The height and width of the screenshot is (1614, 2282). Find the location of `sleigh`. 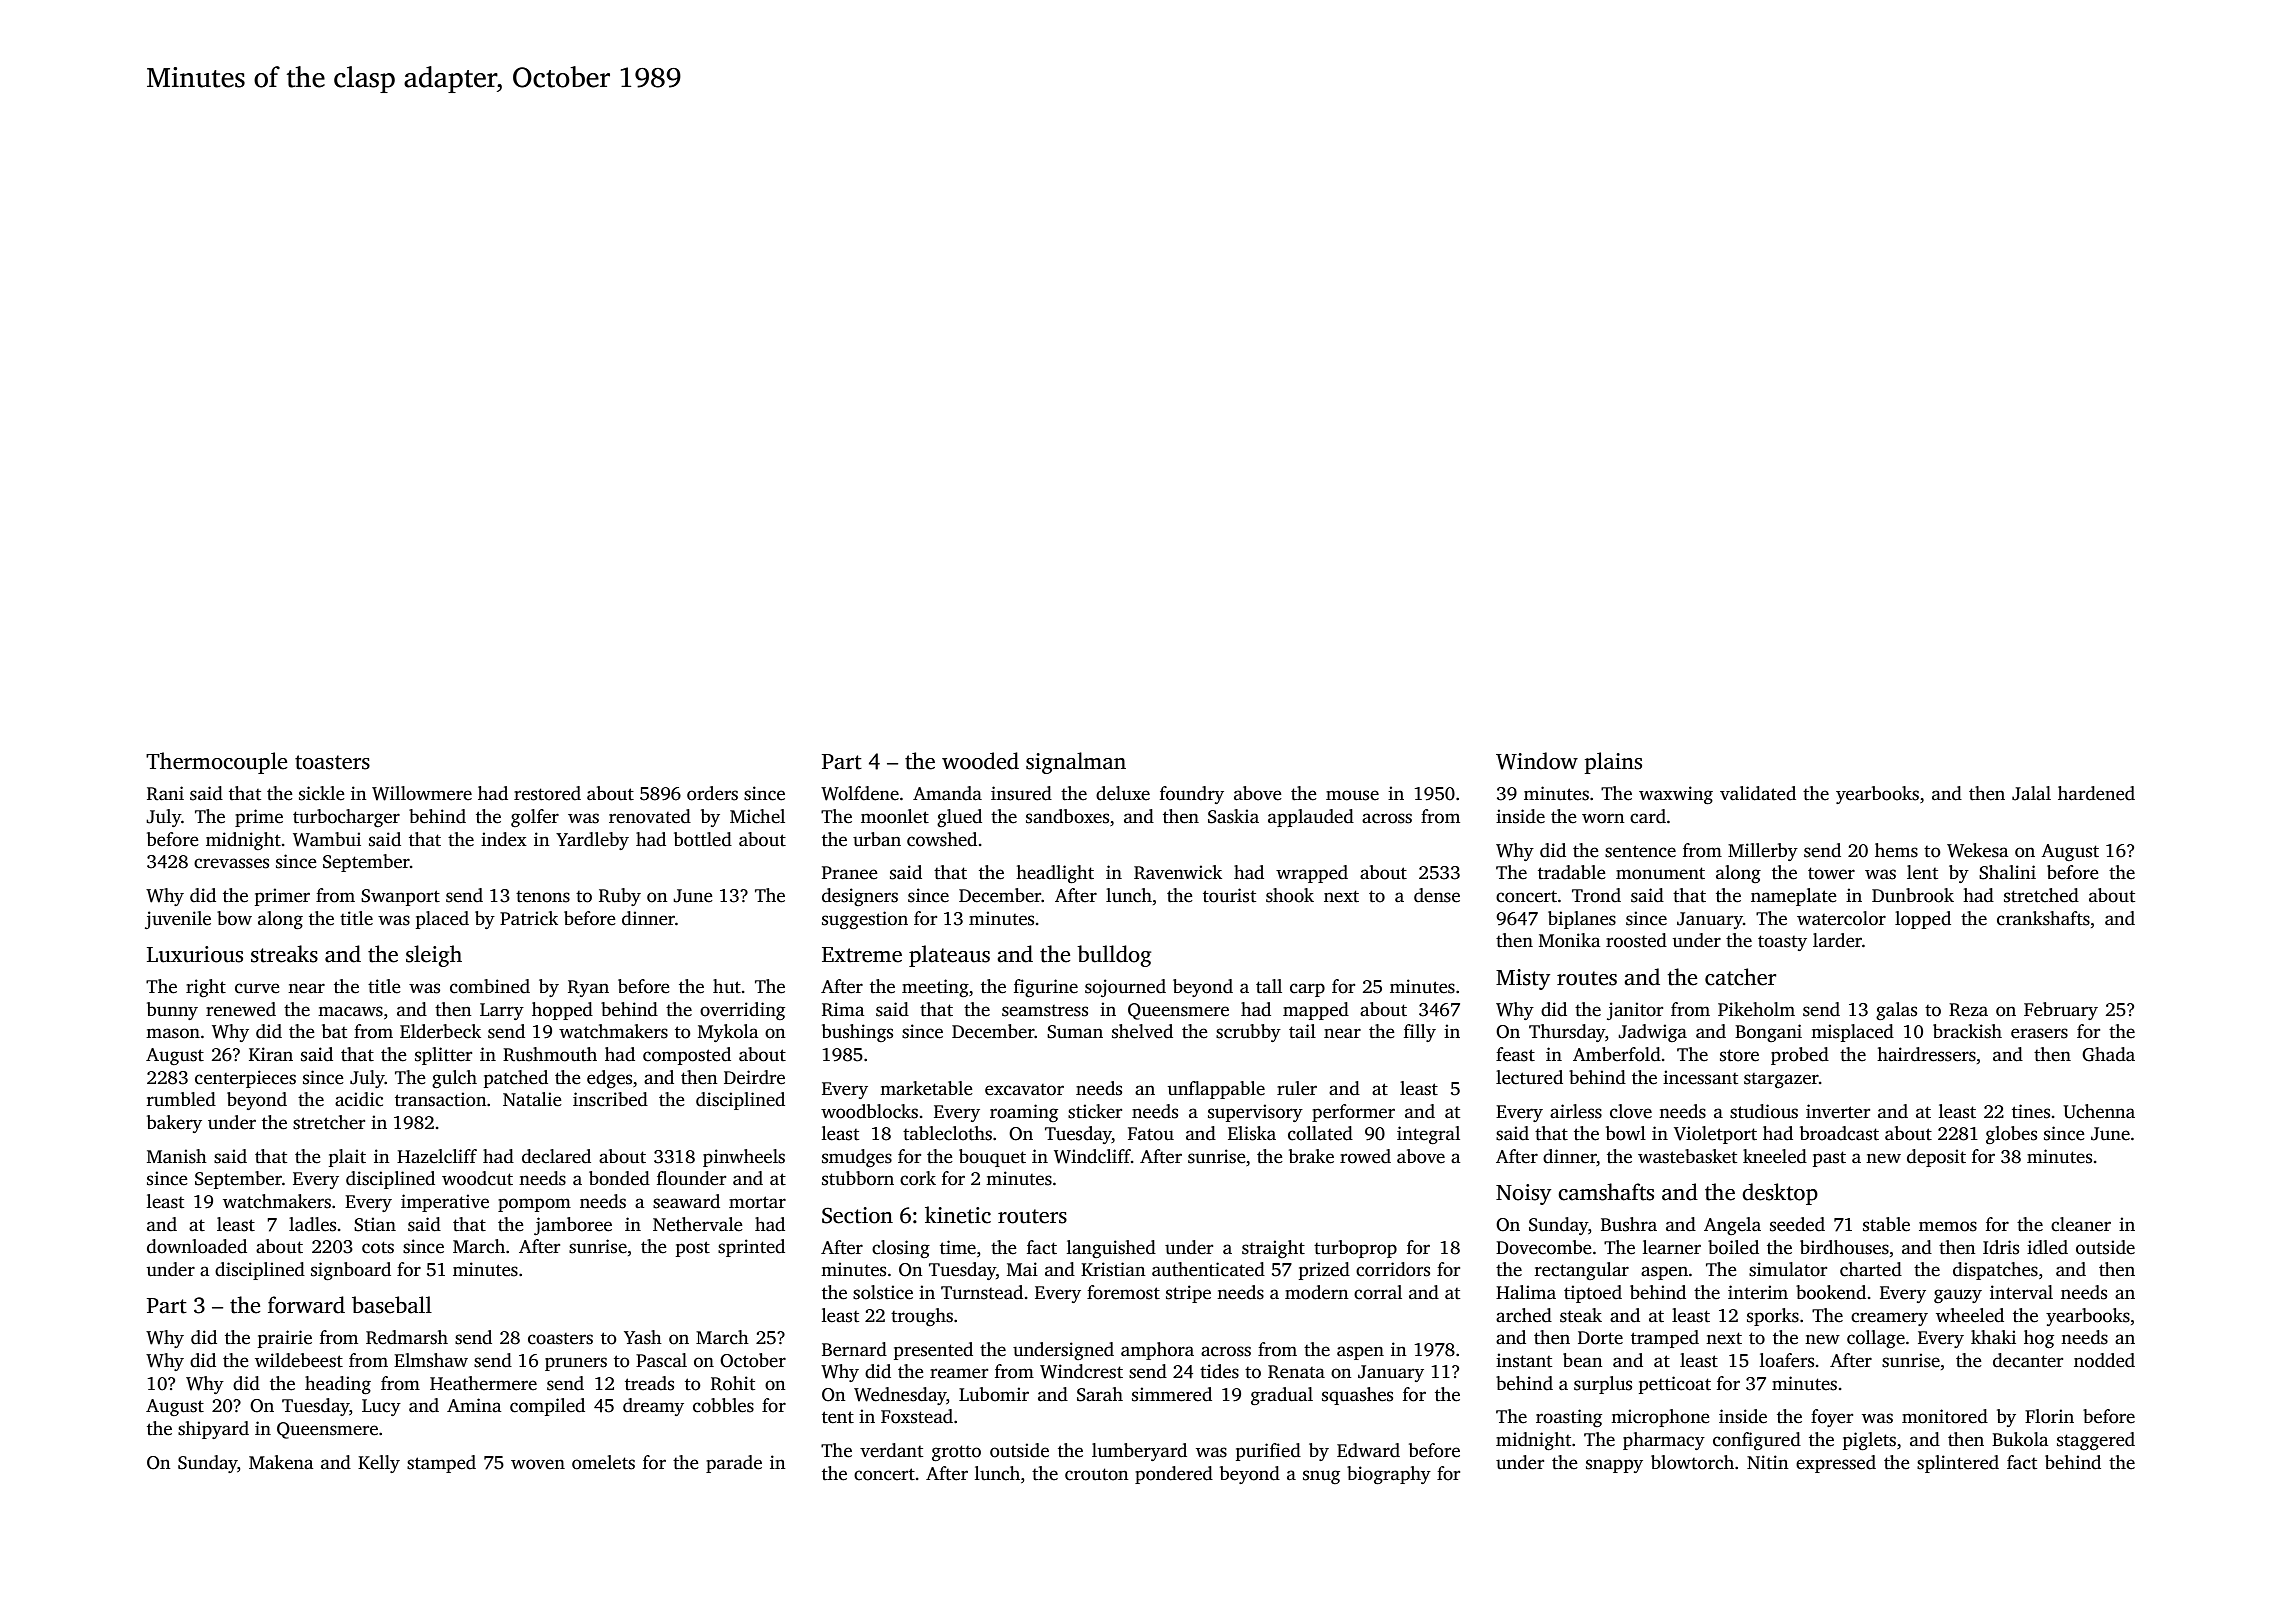

sleigh is located at coordinates (434, 956).
